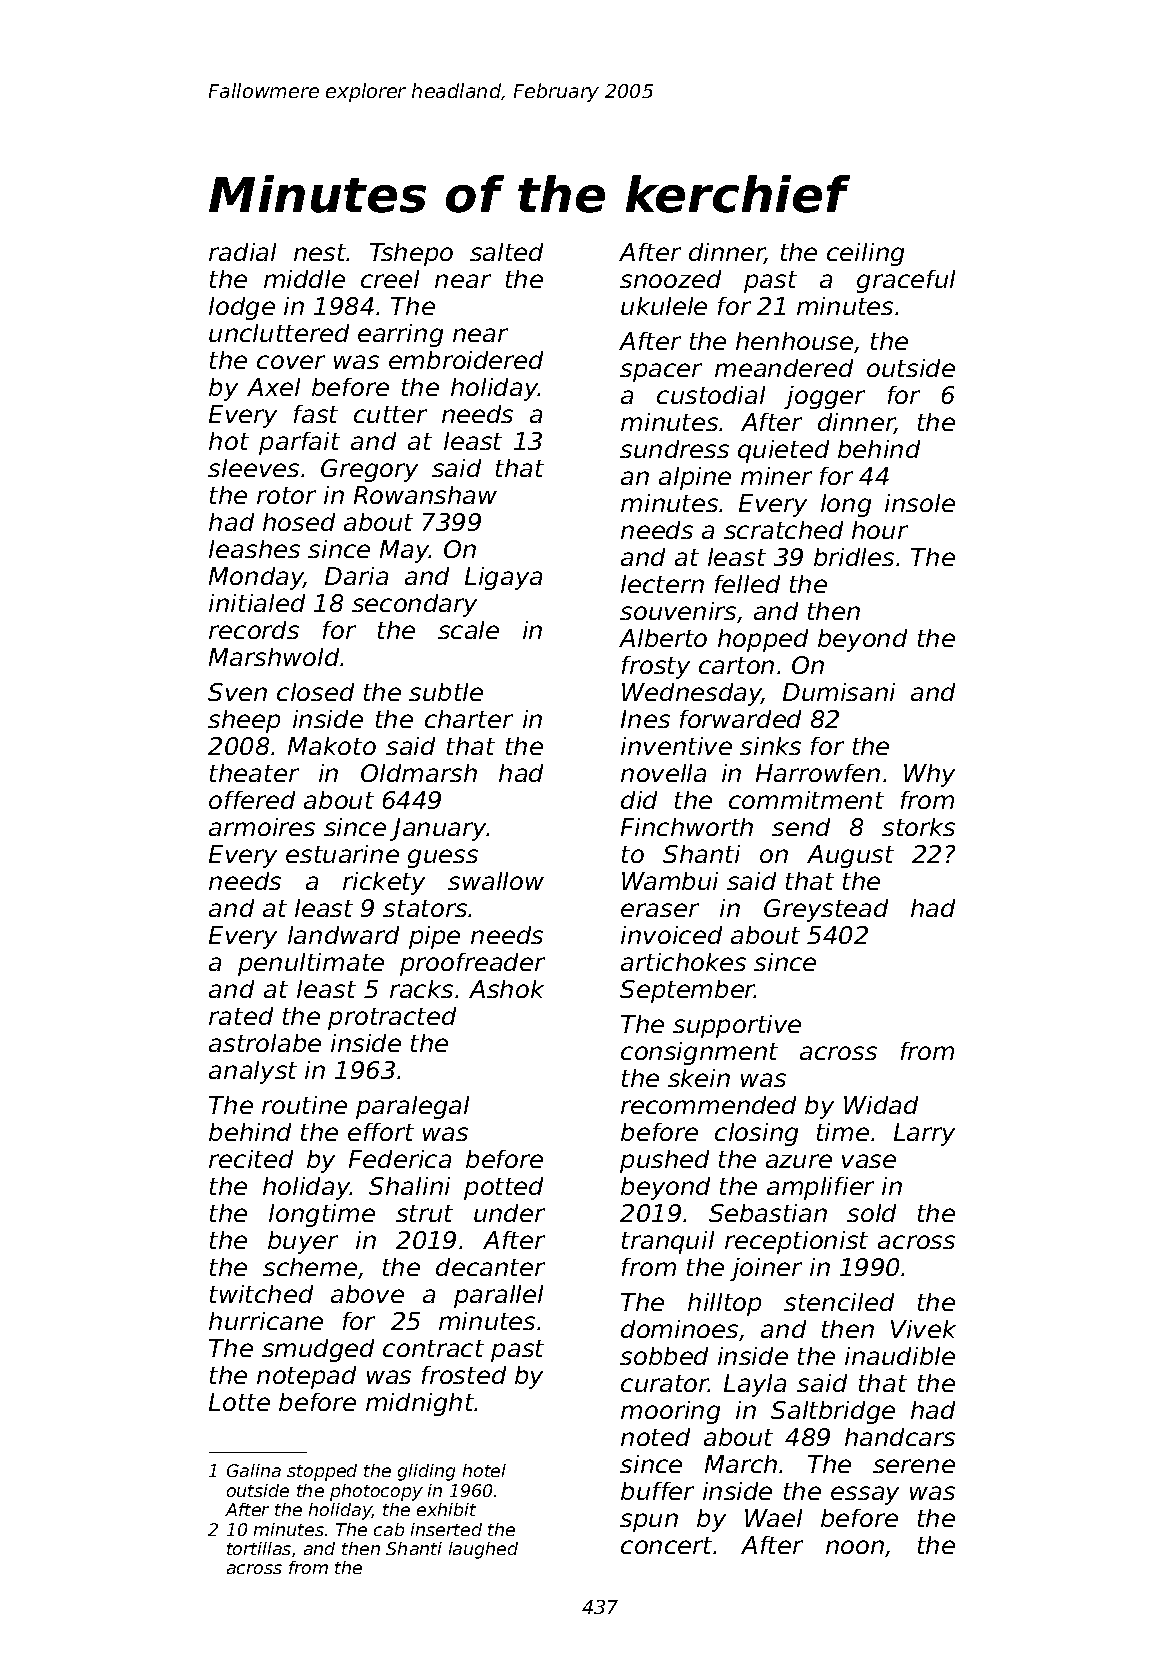  Describe the element at coordinates (259, 1548) in the image. I see `tortillas` at that location.
